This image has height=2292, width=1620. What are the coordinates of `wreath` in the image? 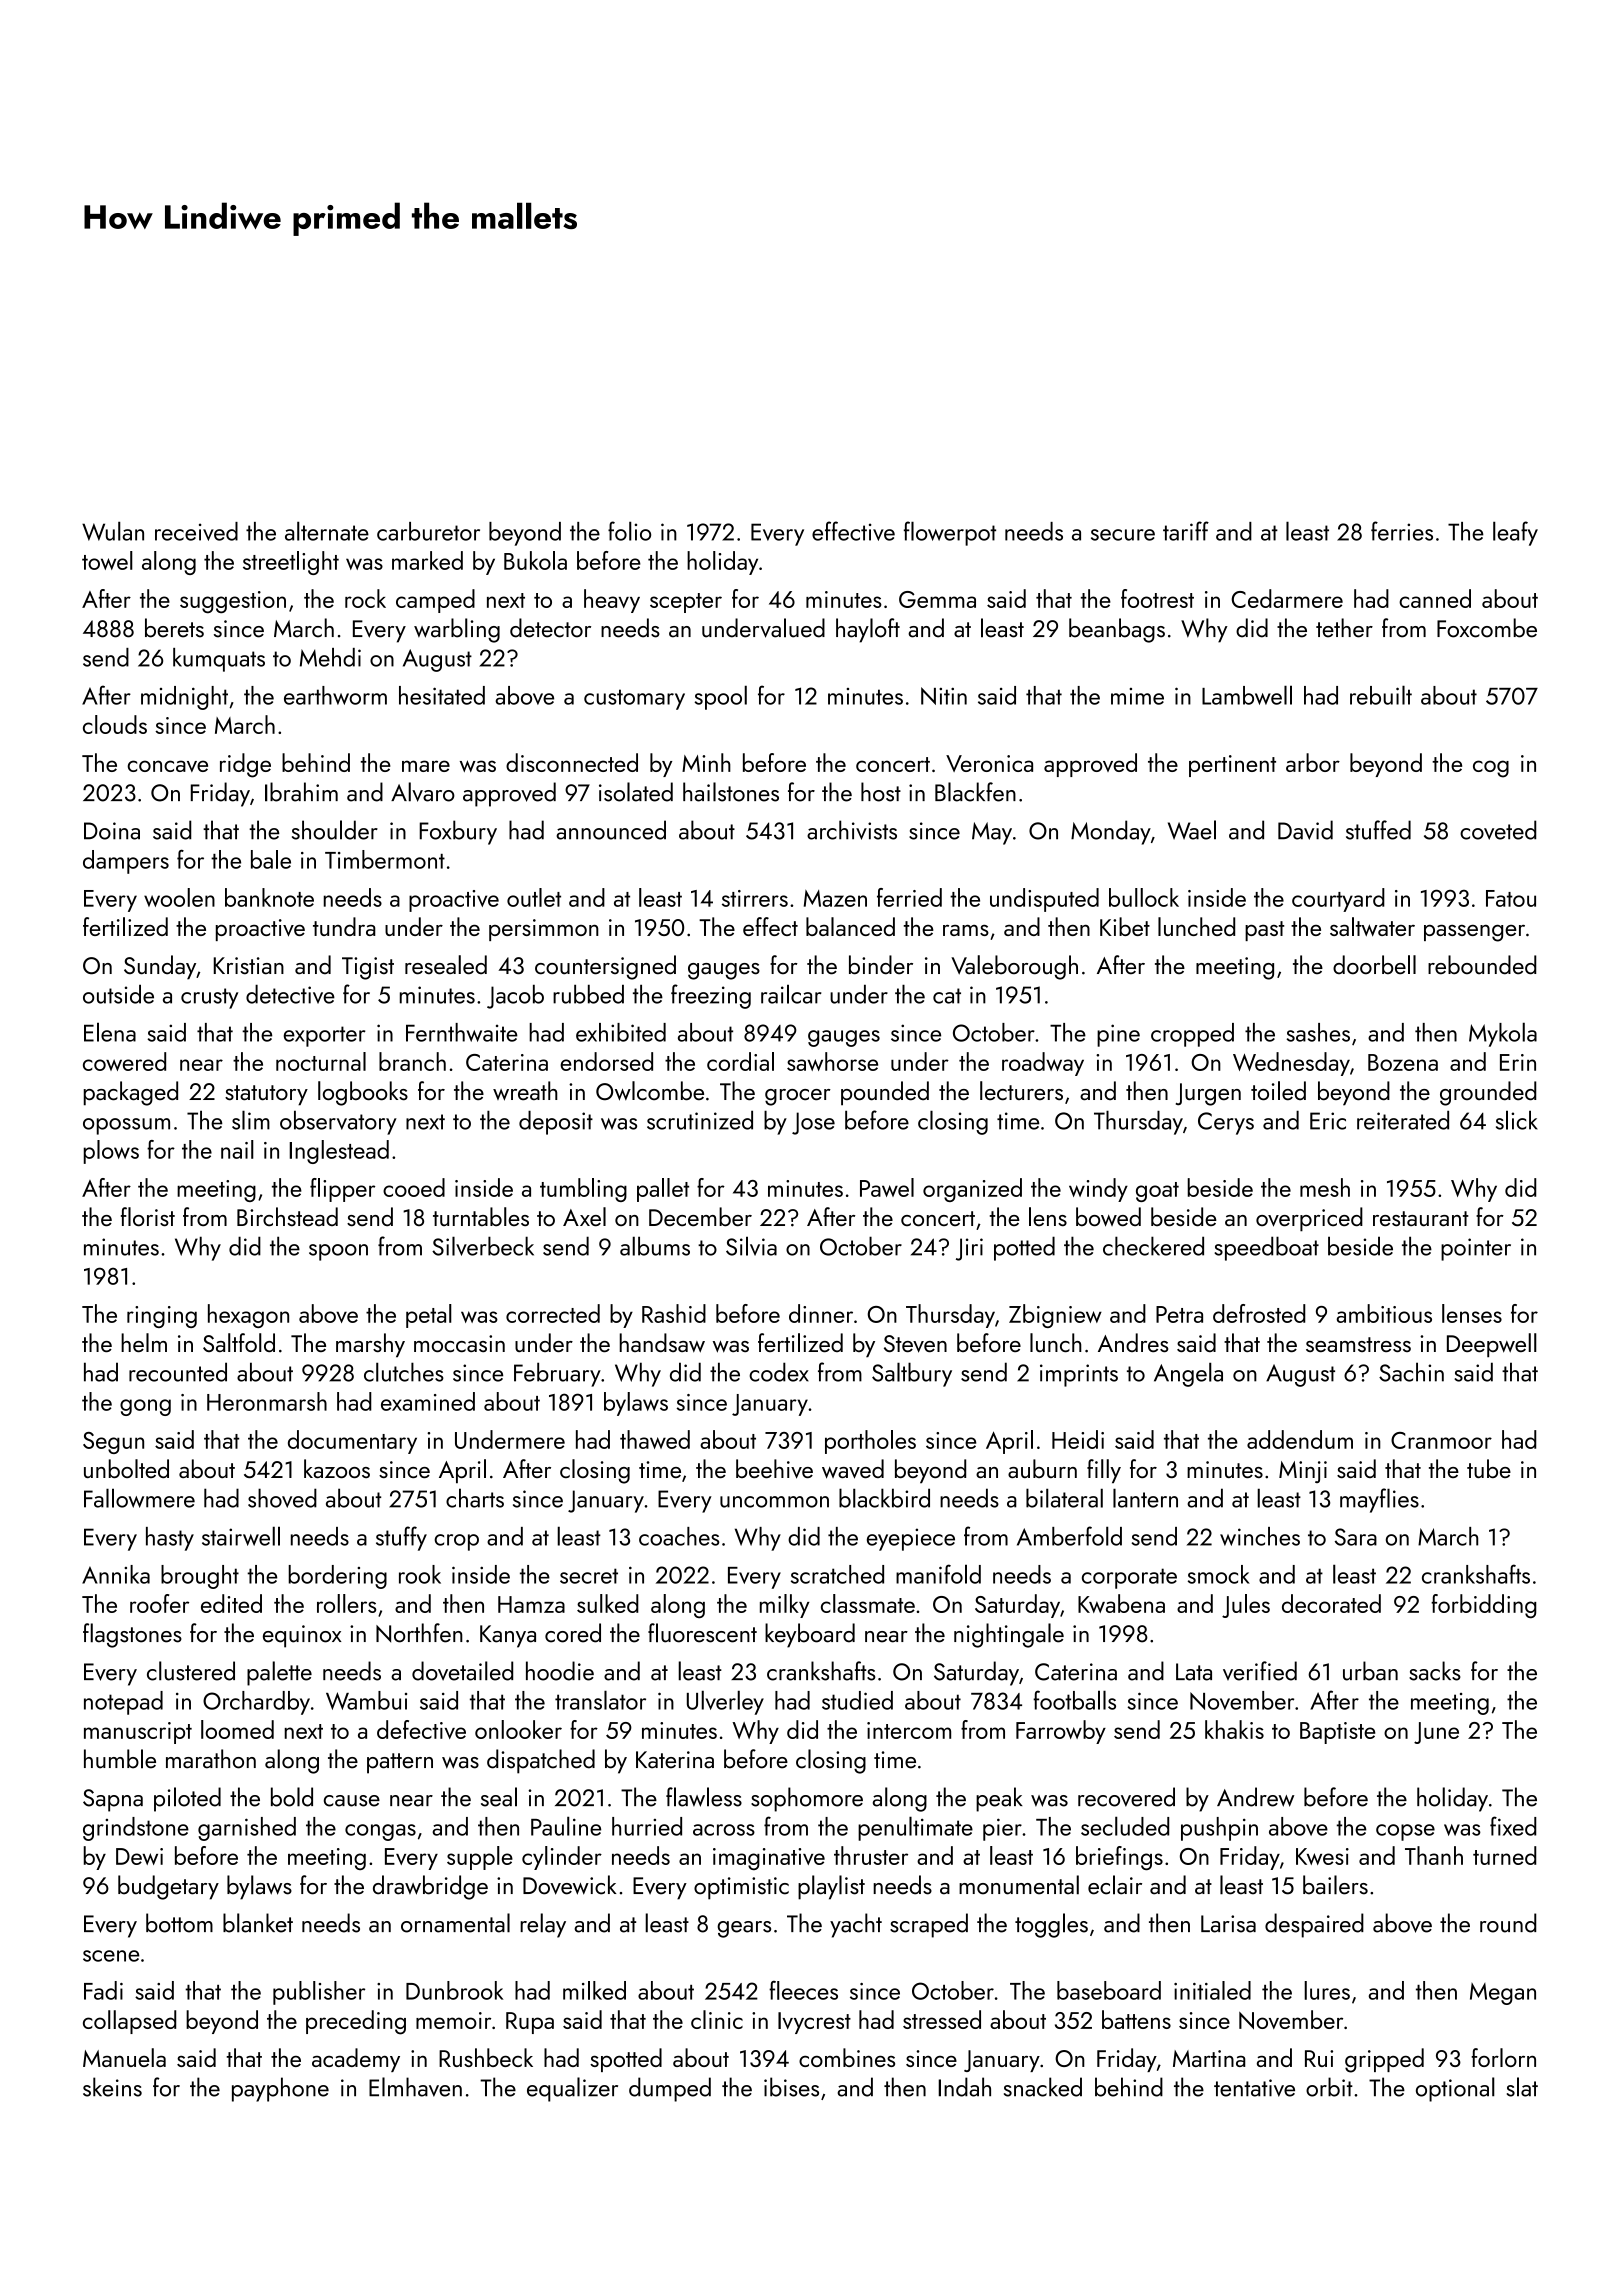 It's located at (525, 1091).
